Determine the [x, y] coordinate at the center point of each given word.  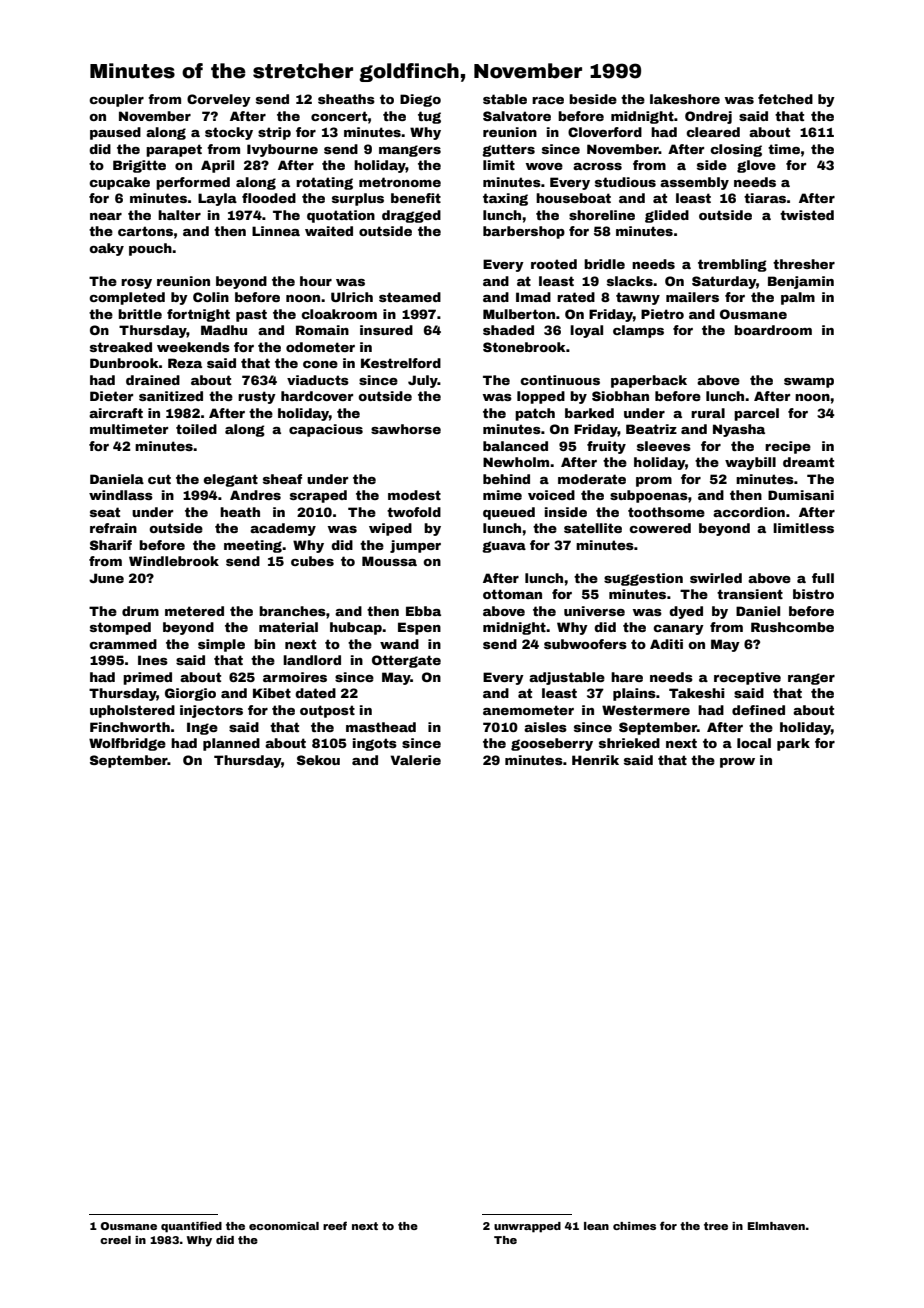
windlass [121, 495]
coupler [116, 100]
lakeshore [685, 99]
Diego [420, 100]
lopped [541, 397]
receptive [747, 678]
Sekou [318, 760]
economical [284, 1226]
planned [231, 744]
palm [798, 298]
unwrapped [527, 1227]
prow [737, 763]
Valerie [415, 760]
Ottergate [406, 661]
